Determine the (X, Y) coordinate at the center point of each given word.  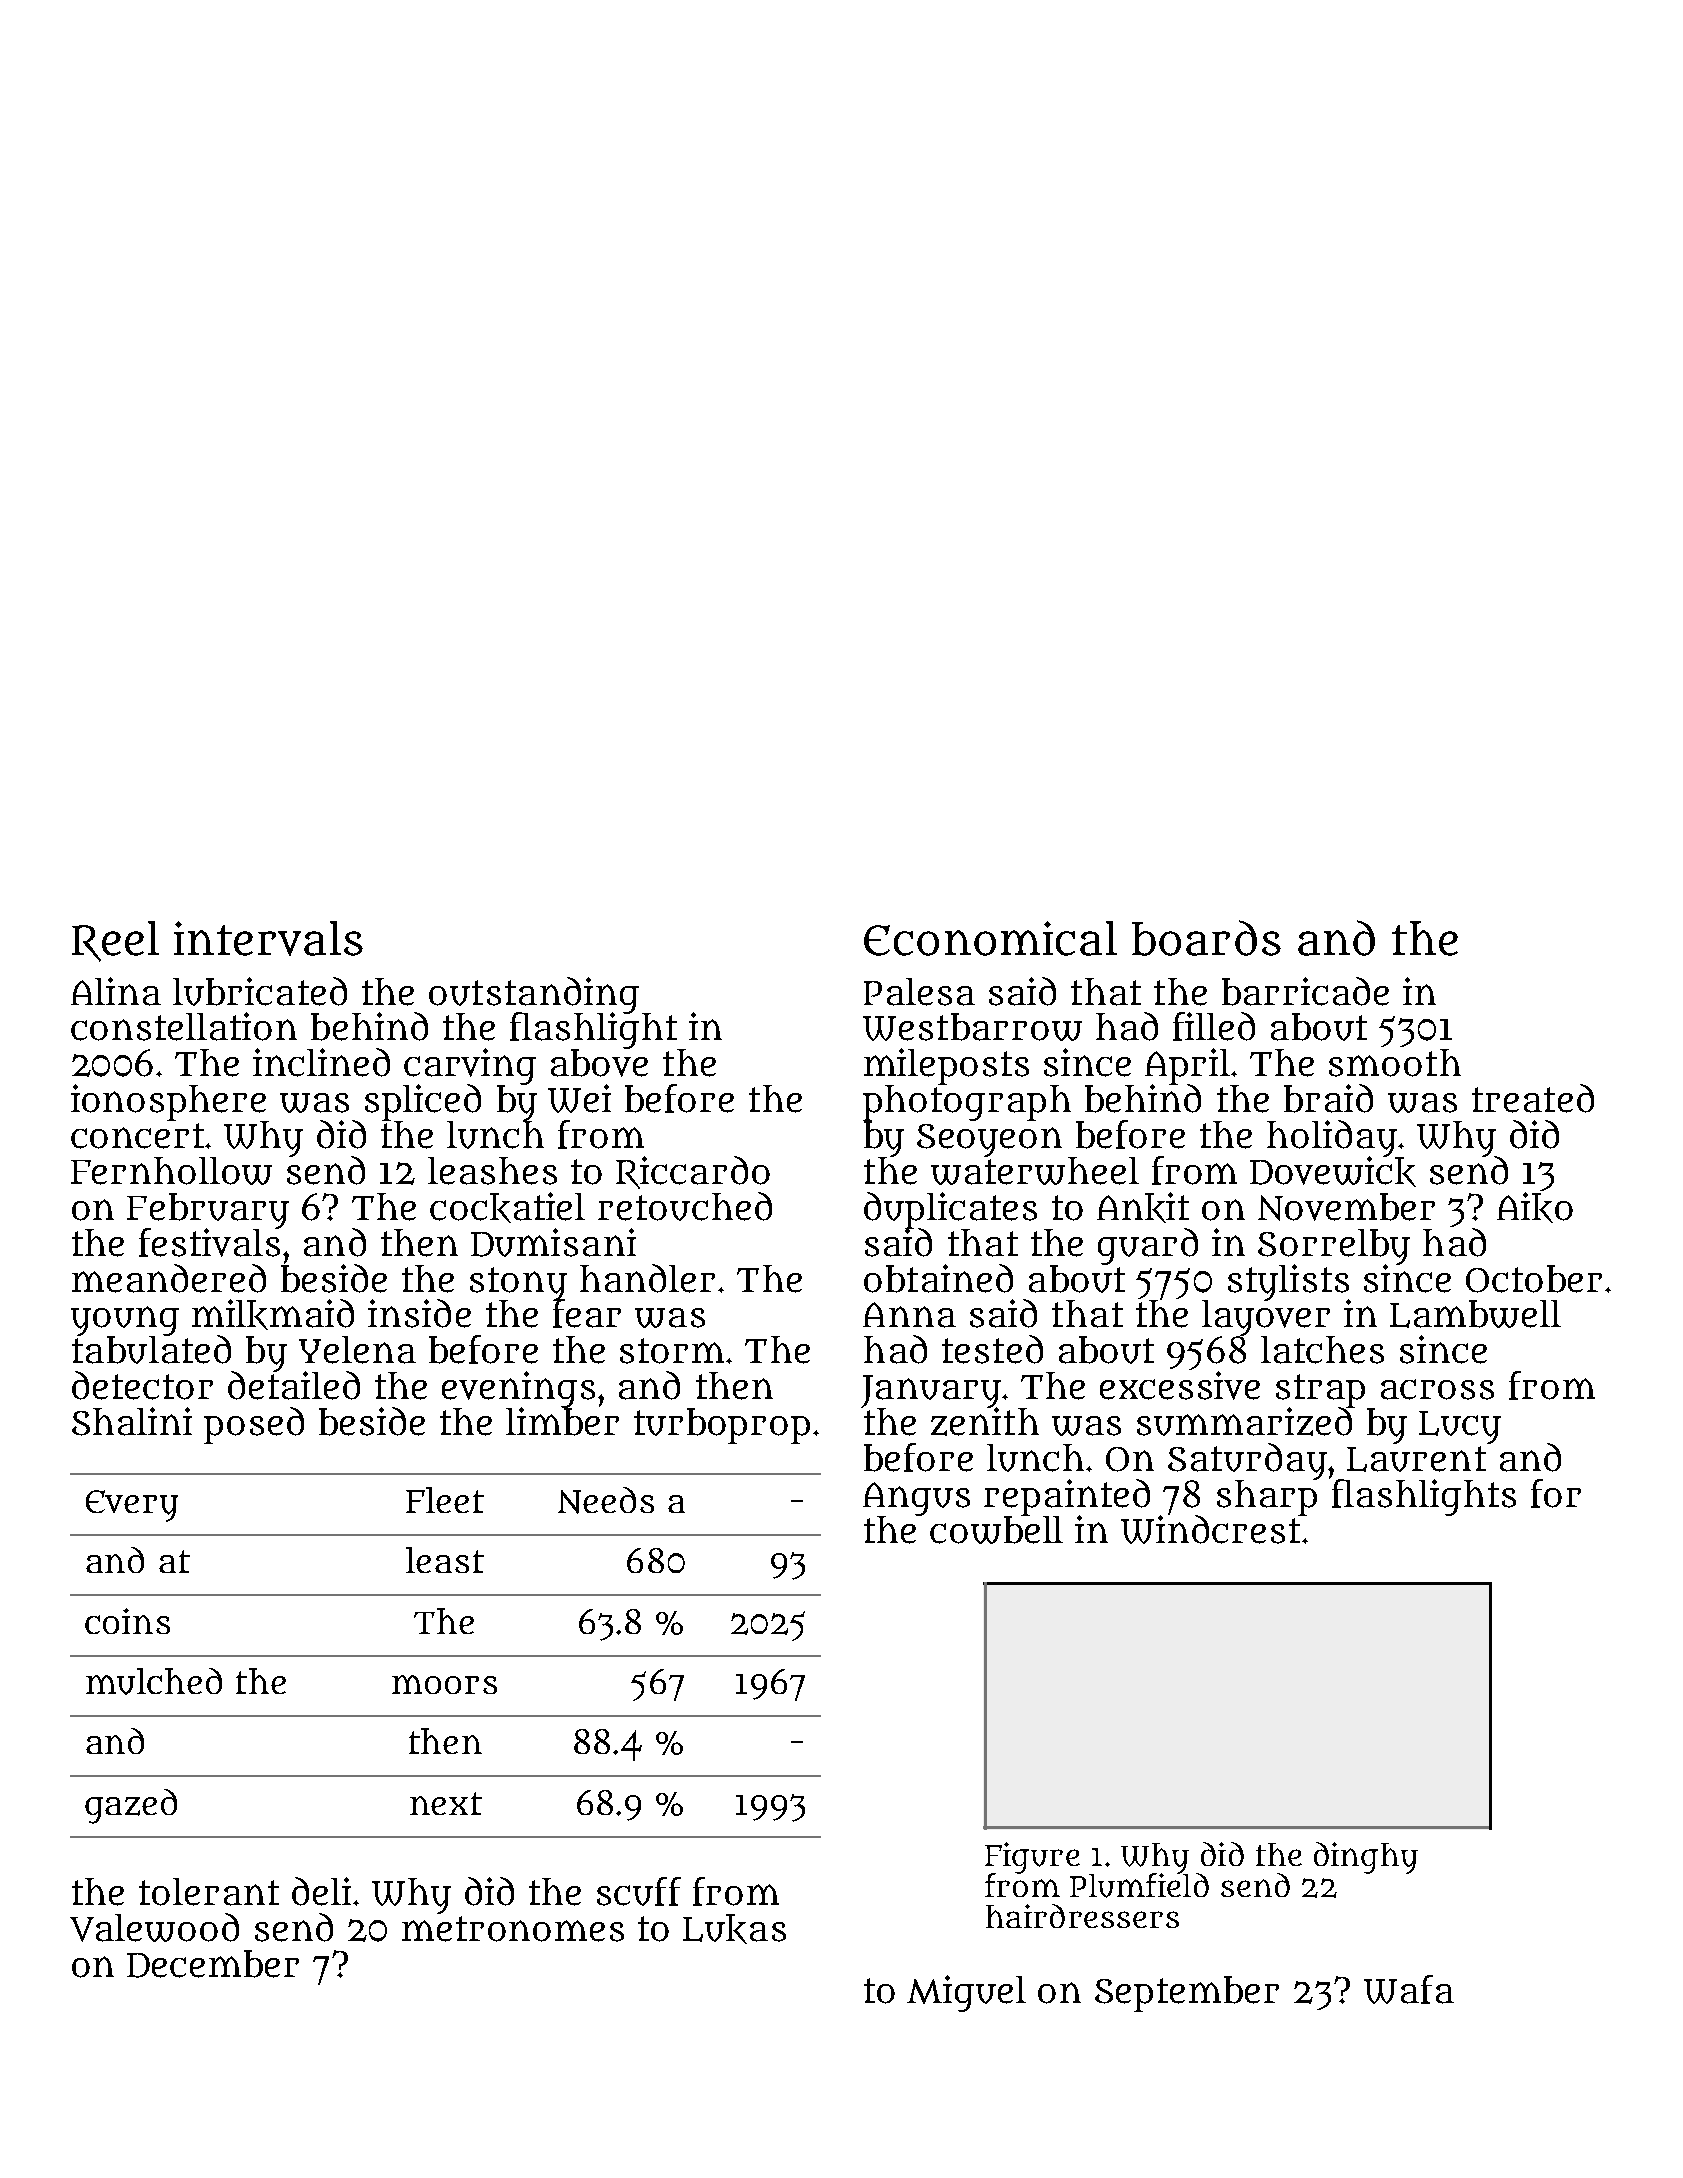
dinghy (1366, 1858)
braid (1328, 1098)
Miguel (966, 1993)
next (446, 1803)
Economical (990, 938)
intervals (268, 938)
